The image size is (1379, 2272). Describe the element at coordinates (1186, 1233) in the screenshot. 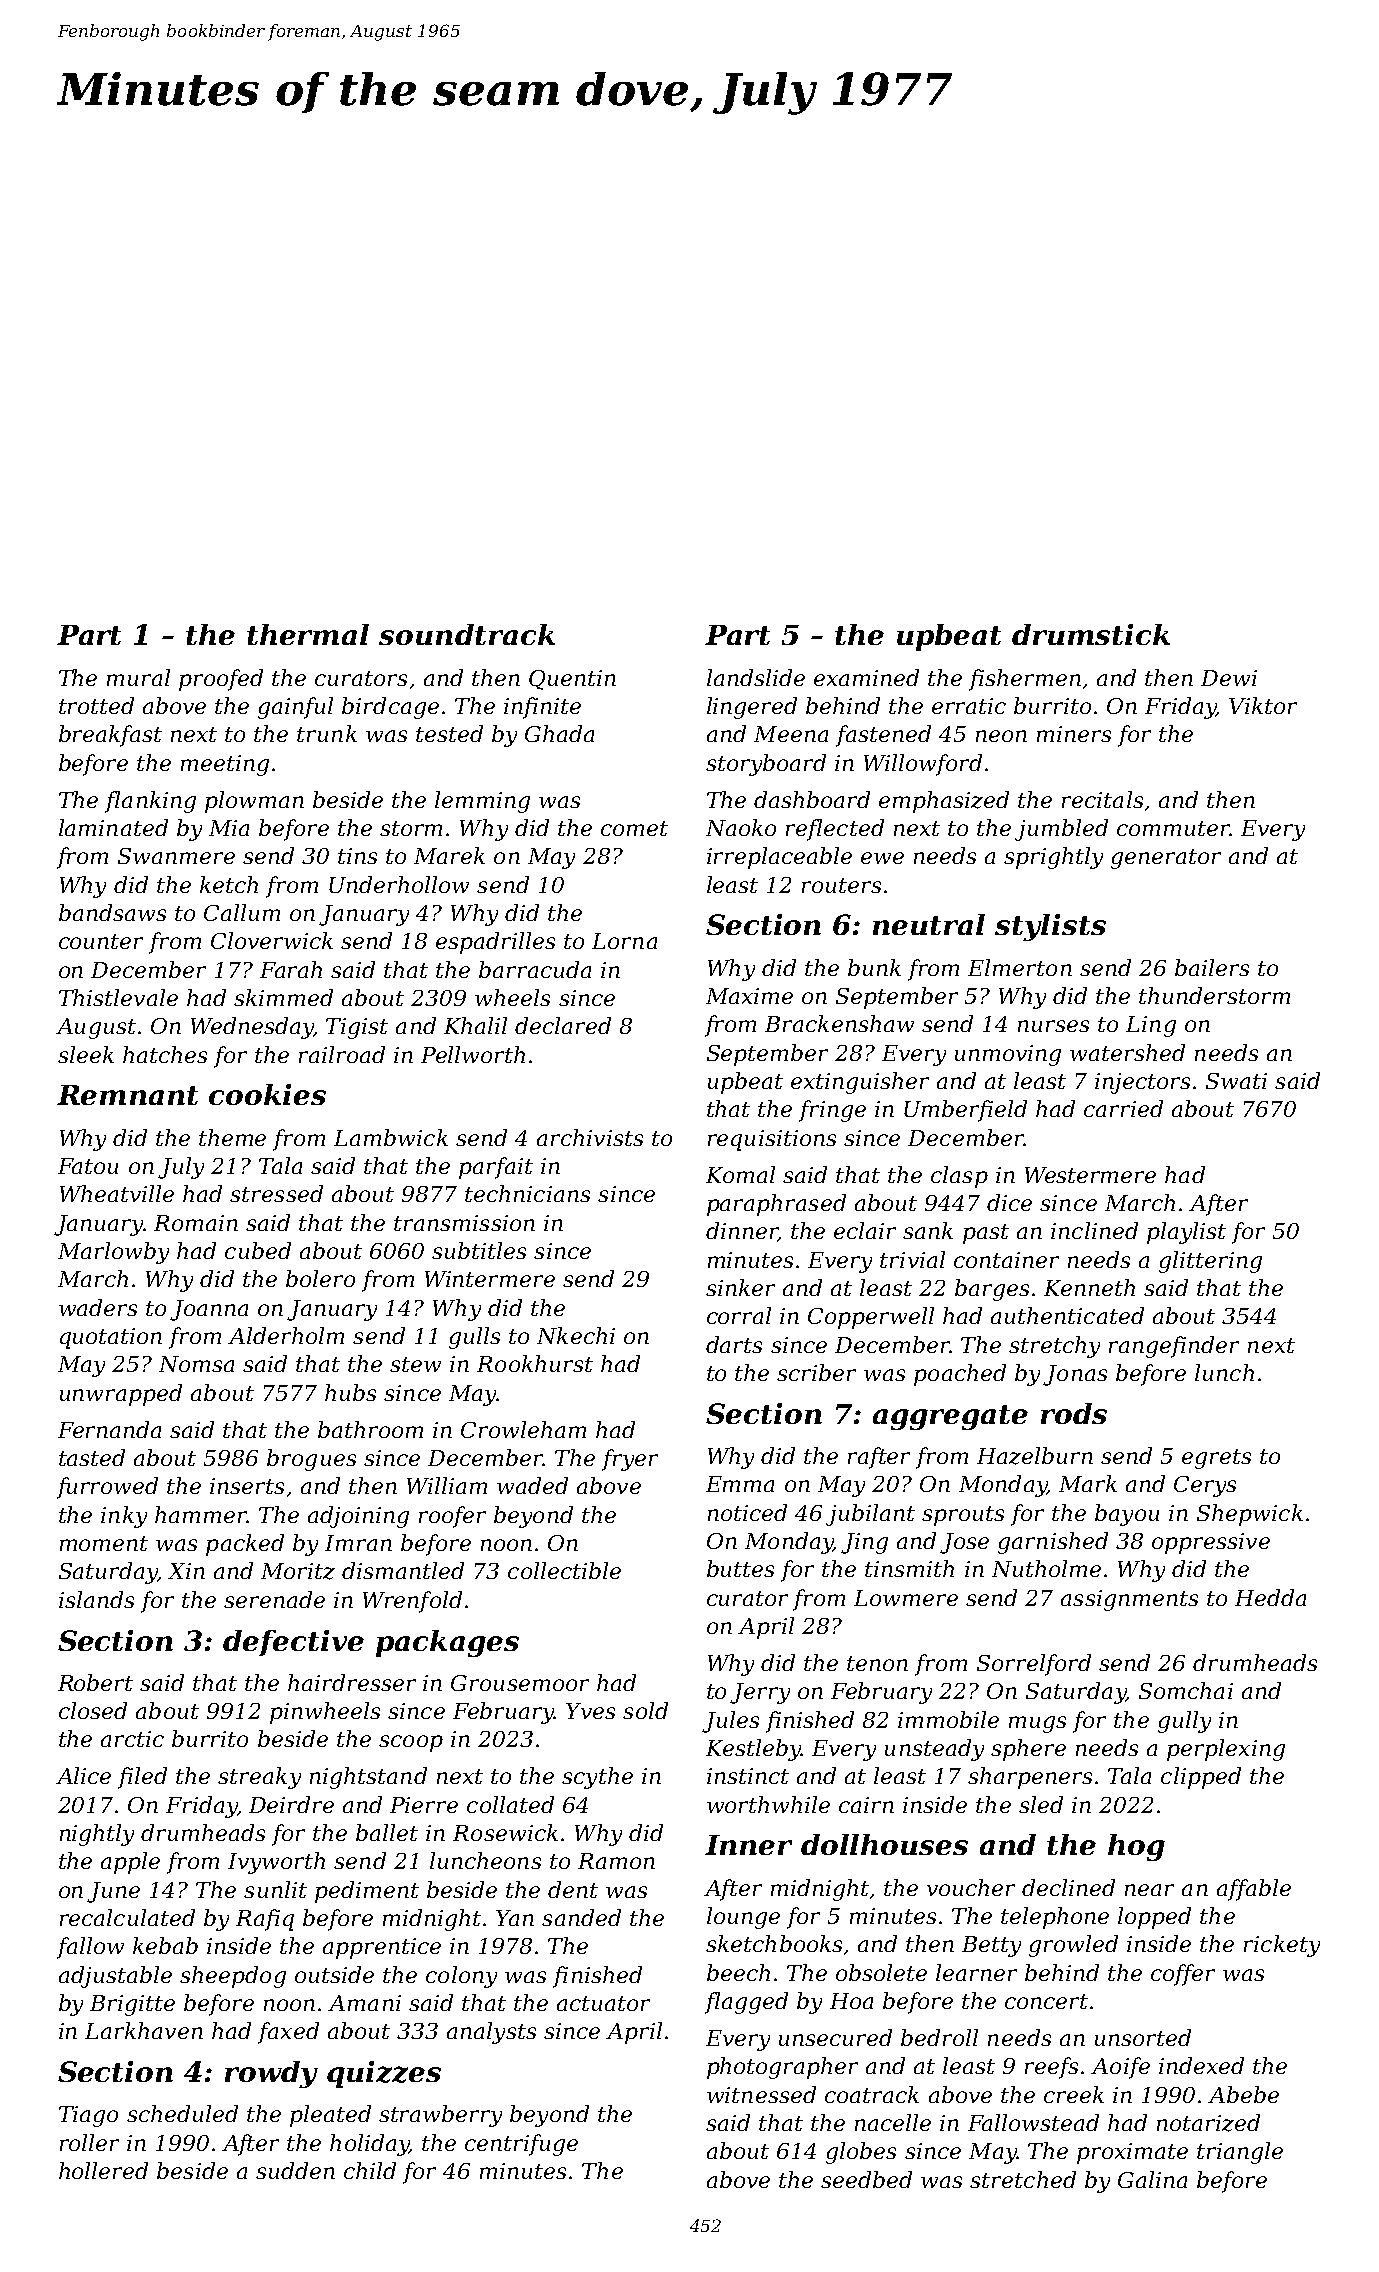

I see `playlist` at that location.
